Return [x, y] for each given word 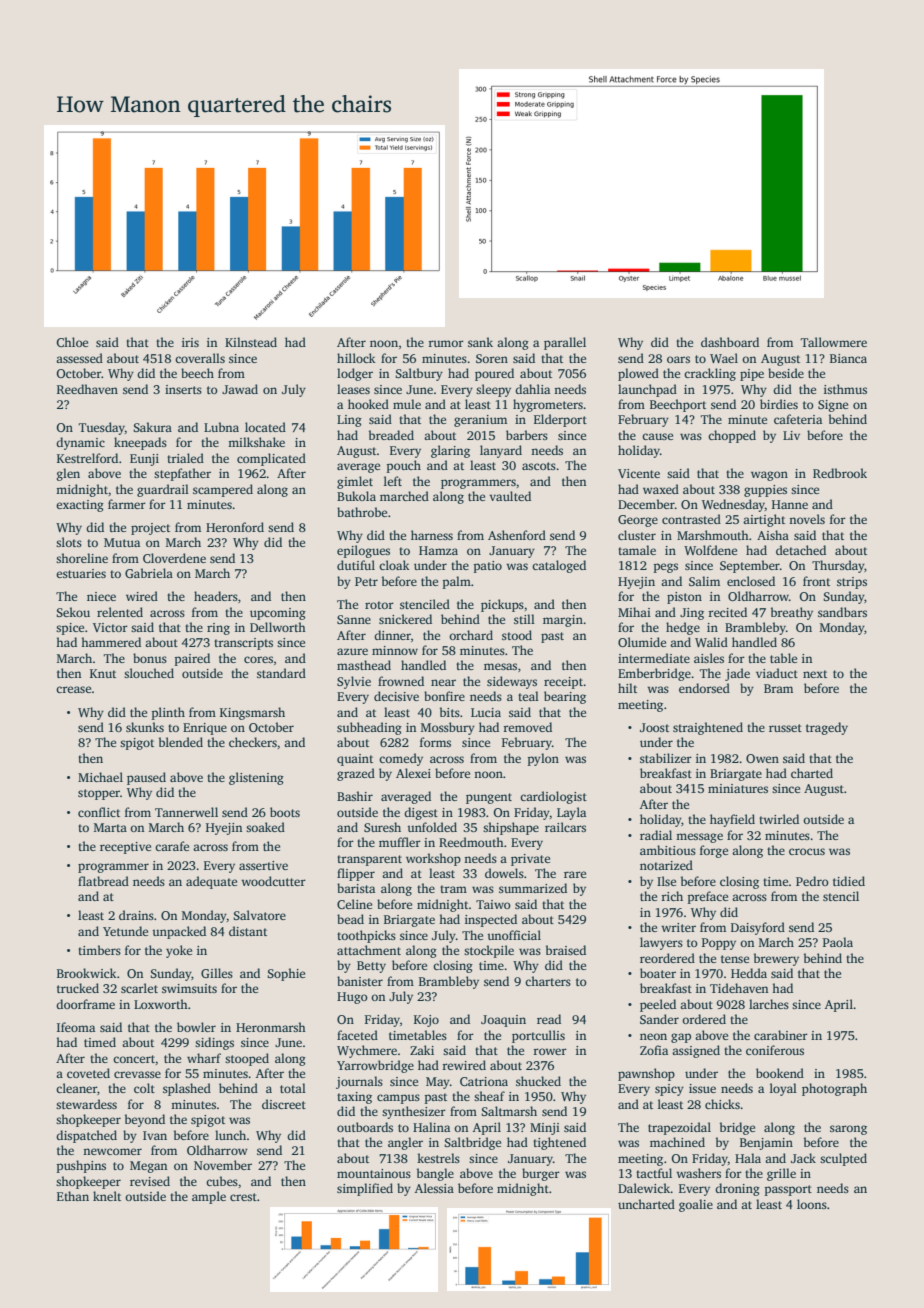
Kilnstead [251, 342]
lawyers [661, 943]
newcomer [112, 1151]
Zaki [422, 1050]
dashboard [730, 342]
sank [480, 342]
